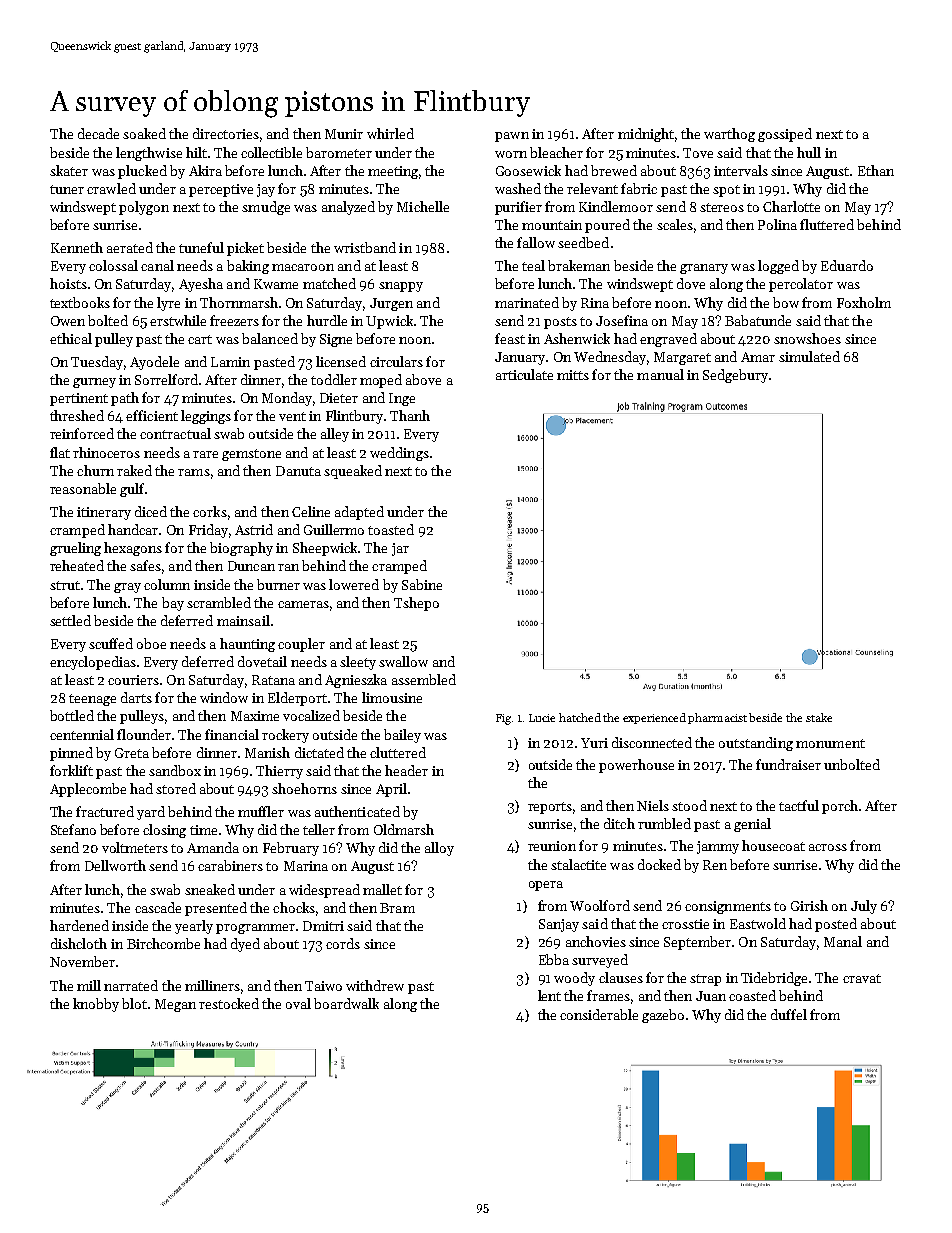 This image has width=952, height=1233. Describe the element at coordinates (735, 376) in the image. I see `Sedgebury` at that location.
